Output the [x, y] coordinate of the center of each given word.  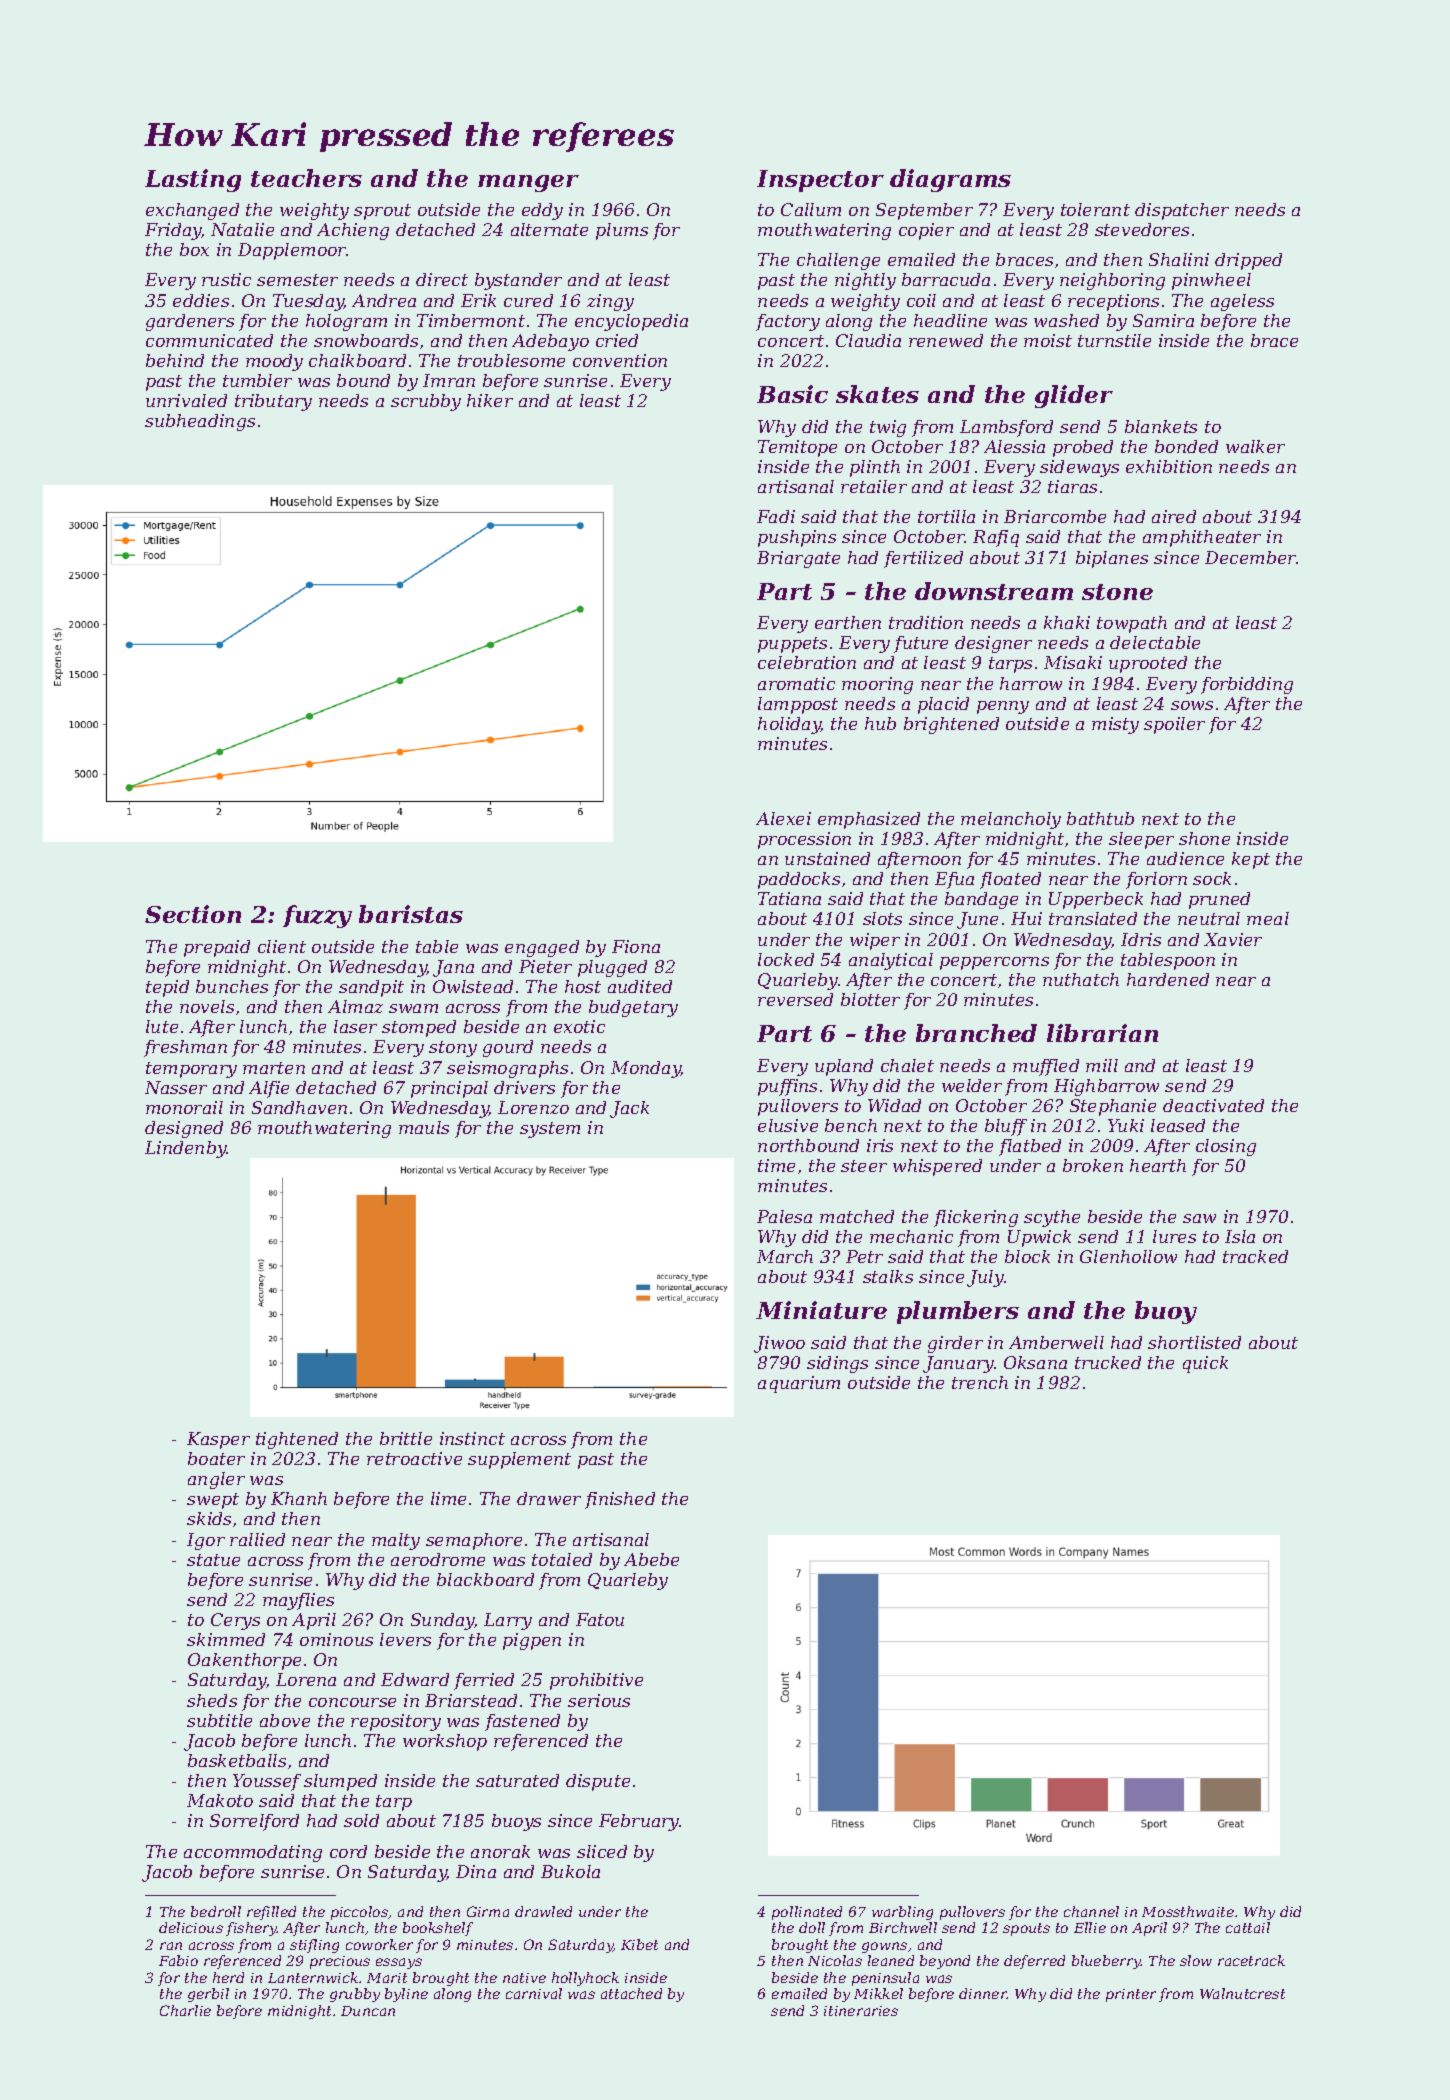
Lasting [193, 180]
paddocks [799, 880]
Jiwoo [779, 1344]
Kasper [218, 1440]
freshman [185, 1048]
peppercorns [994, 963]
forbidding [1247, 685]
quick [1205, 1364]
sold [361, 1820]
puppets [792, 645]
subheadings [200, 422]
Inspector [820, 181]
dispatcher [1182, 211]
